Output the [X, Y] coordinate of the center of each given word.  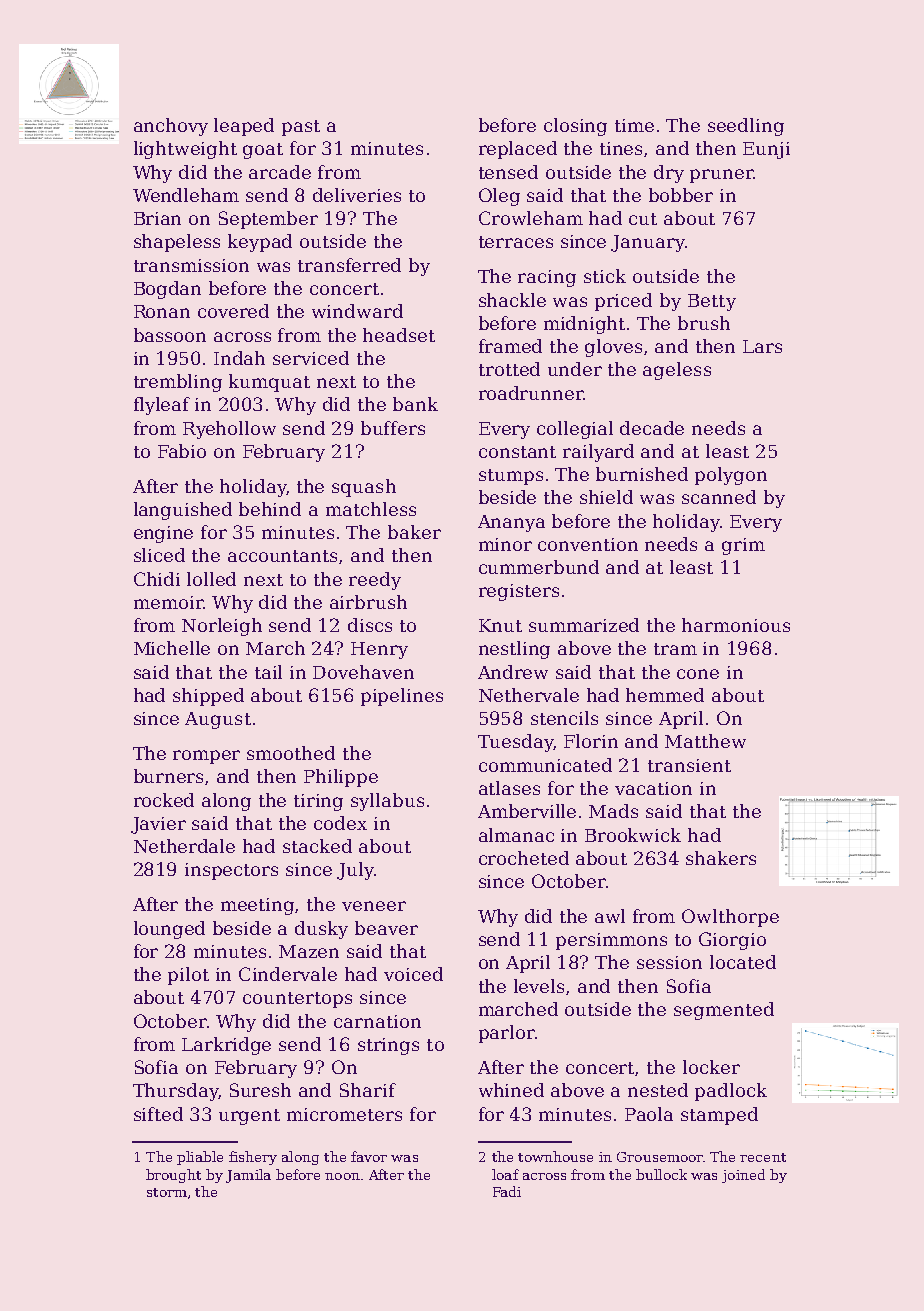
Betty [712, 302]
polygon [731, 476]
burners [168, 776]
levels [539, 986]
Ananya [511, 523]
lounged [169, 930]
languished [183, 511]
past [301, 128]
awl [610, 916]
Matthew [705, 741]
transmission [191, 265]
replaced [518, 150]
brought [173, 1176]
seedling [746, 127]
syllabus [387, 802]
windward [357, 311]
